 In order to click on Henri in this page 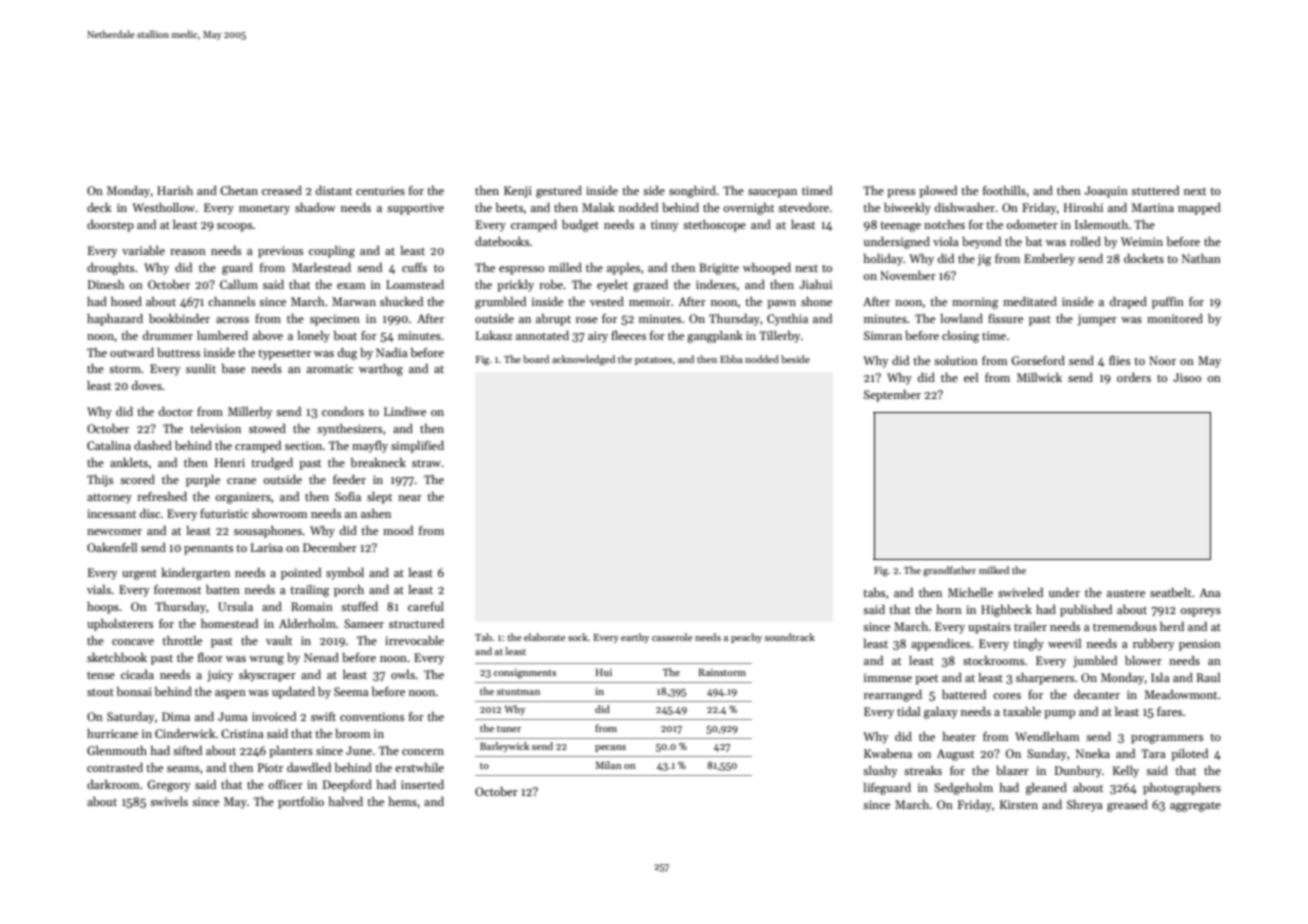, I will do `click(230, 462)`.
